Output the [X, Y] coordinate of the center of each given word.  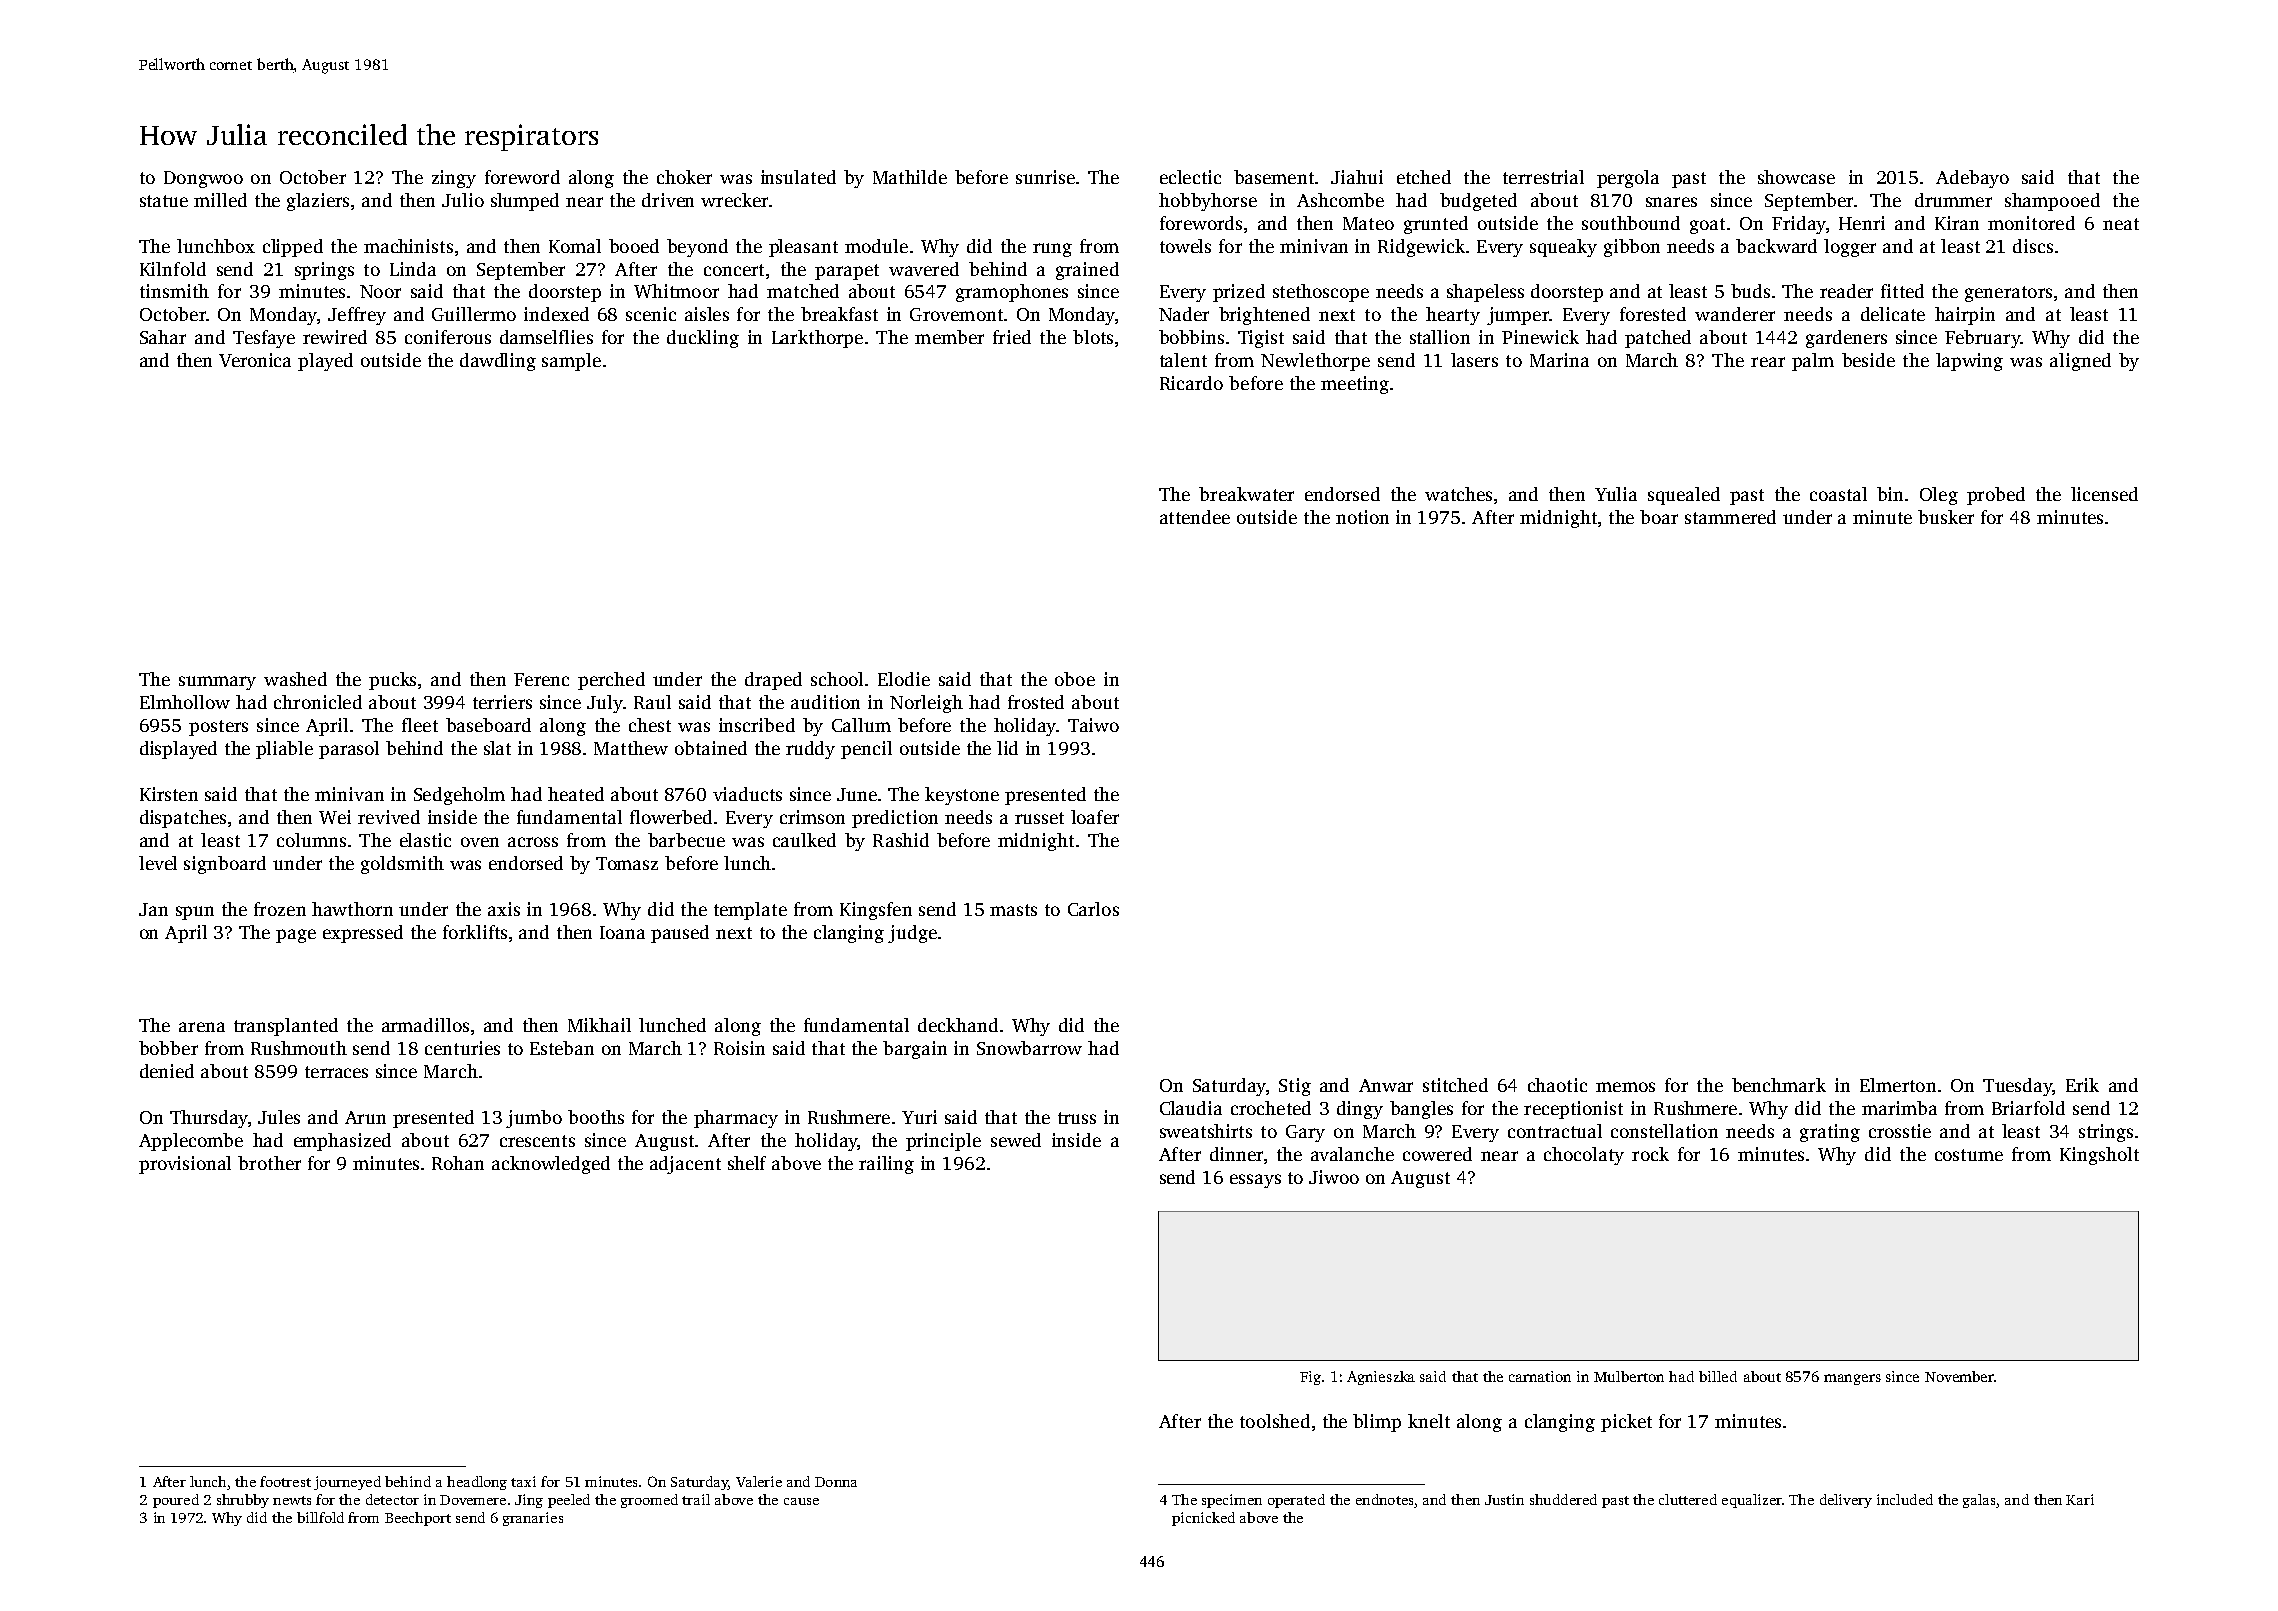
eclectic [1190, 177]
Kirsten [169, 794]
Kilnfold [173, 269]
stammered [1730, 517]
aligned [2080, 362]
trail [696, 1499]
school [837, 679]
